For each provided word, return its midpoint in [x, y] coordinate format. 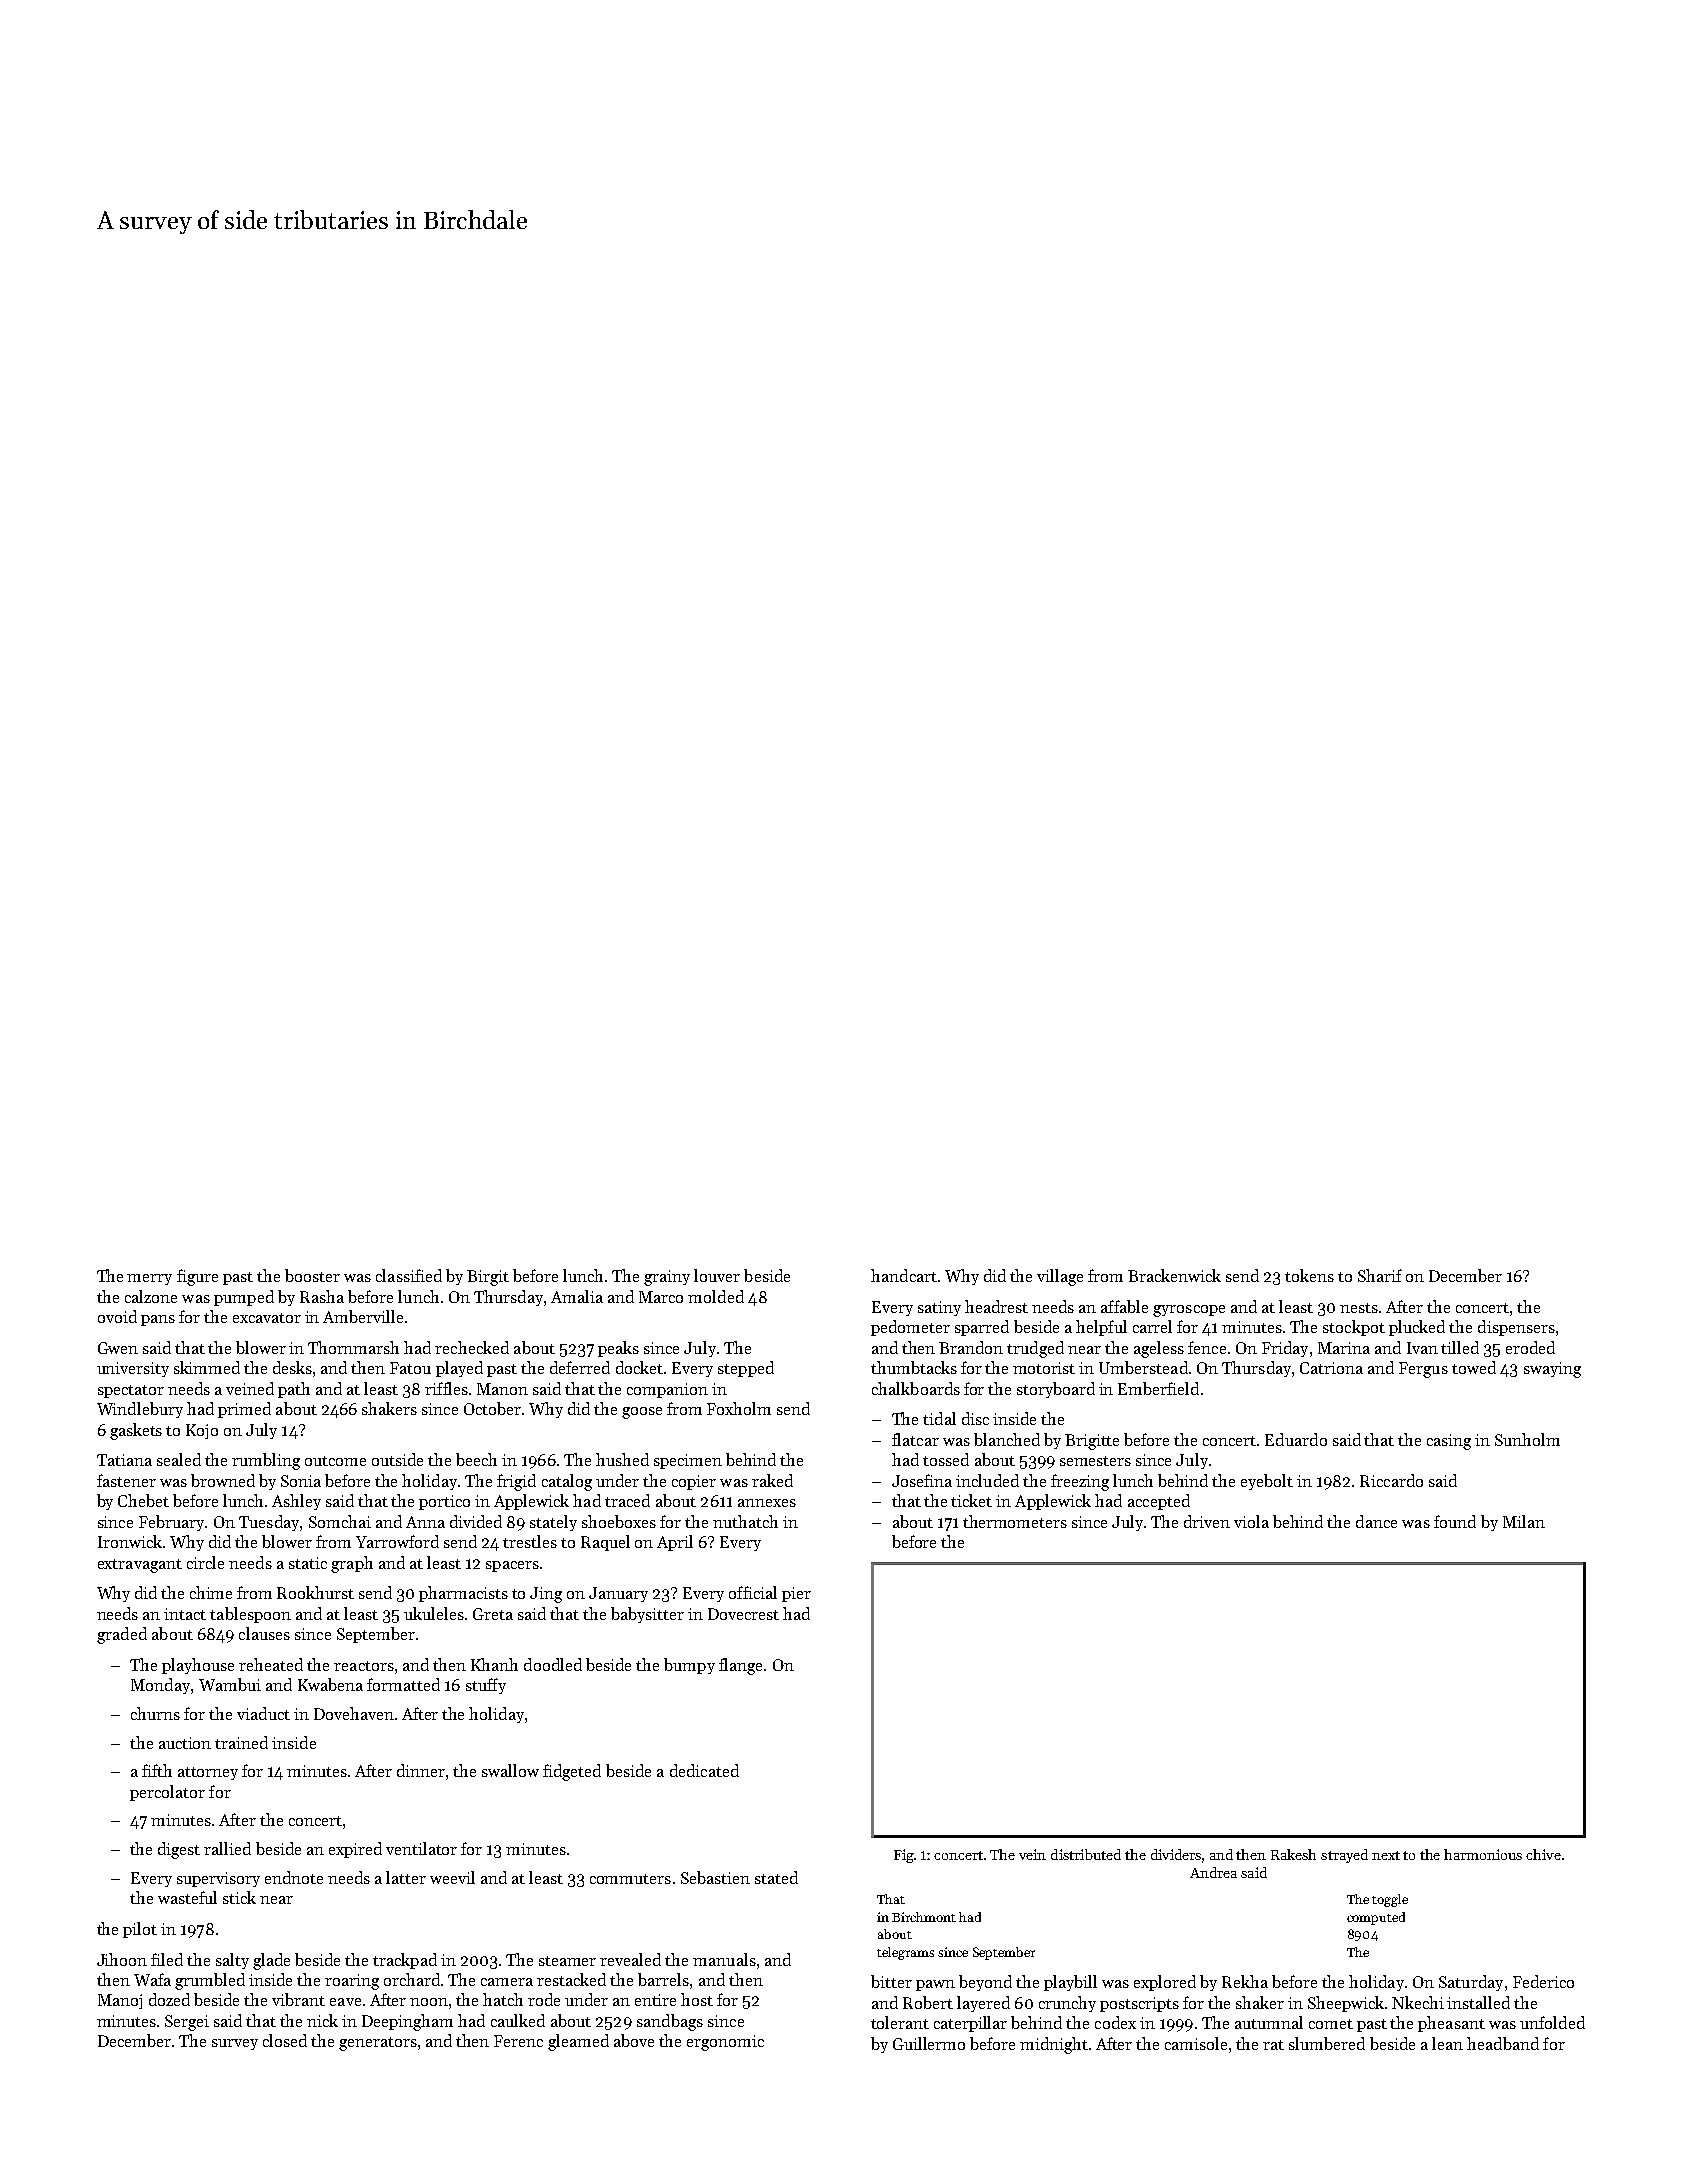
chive [1543, 1854]
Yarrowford [397, 1541]
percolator [167, 1793]
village [1060, 1277]
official [753, 1592]
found [1455, 1521]
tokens [1309, 1275]
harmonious [1483, 1854]
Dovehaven [354, 1713]
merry [149, 1279]
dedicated [704, 1770]
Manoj [120, 2001]
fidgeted [572, 1772]
